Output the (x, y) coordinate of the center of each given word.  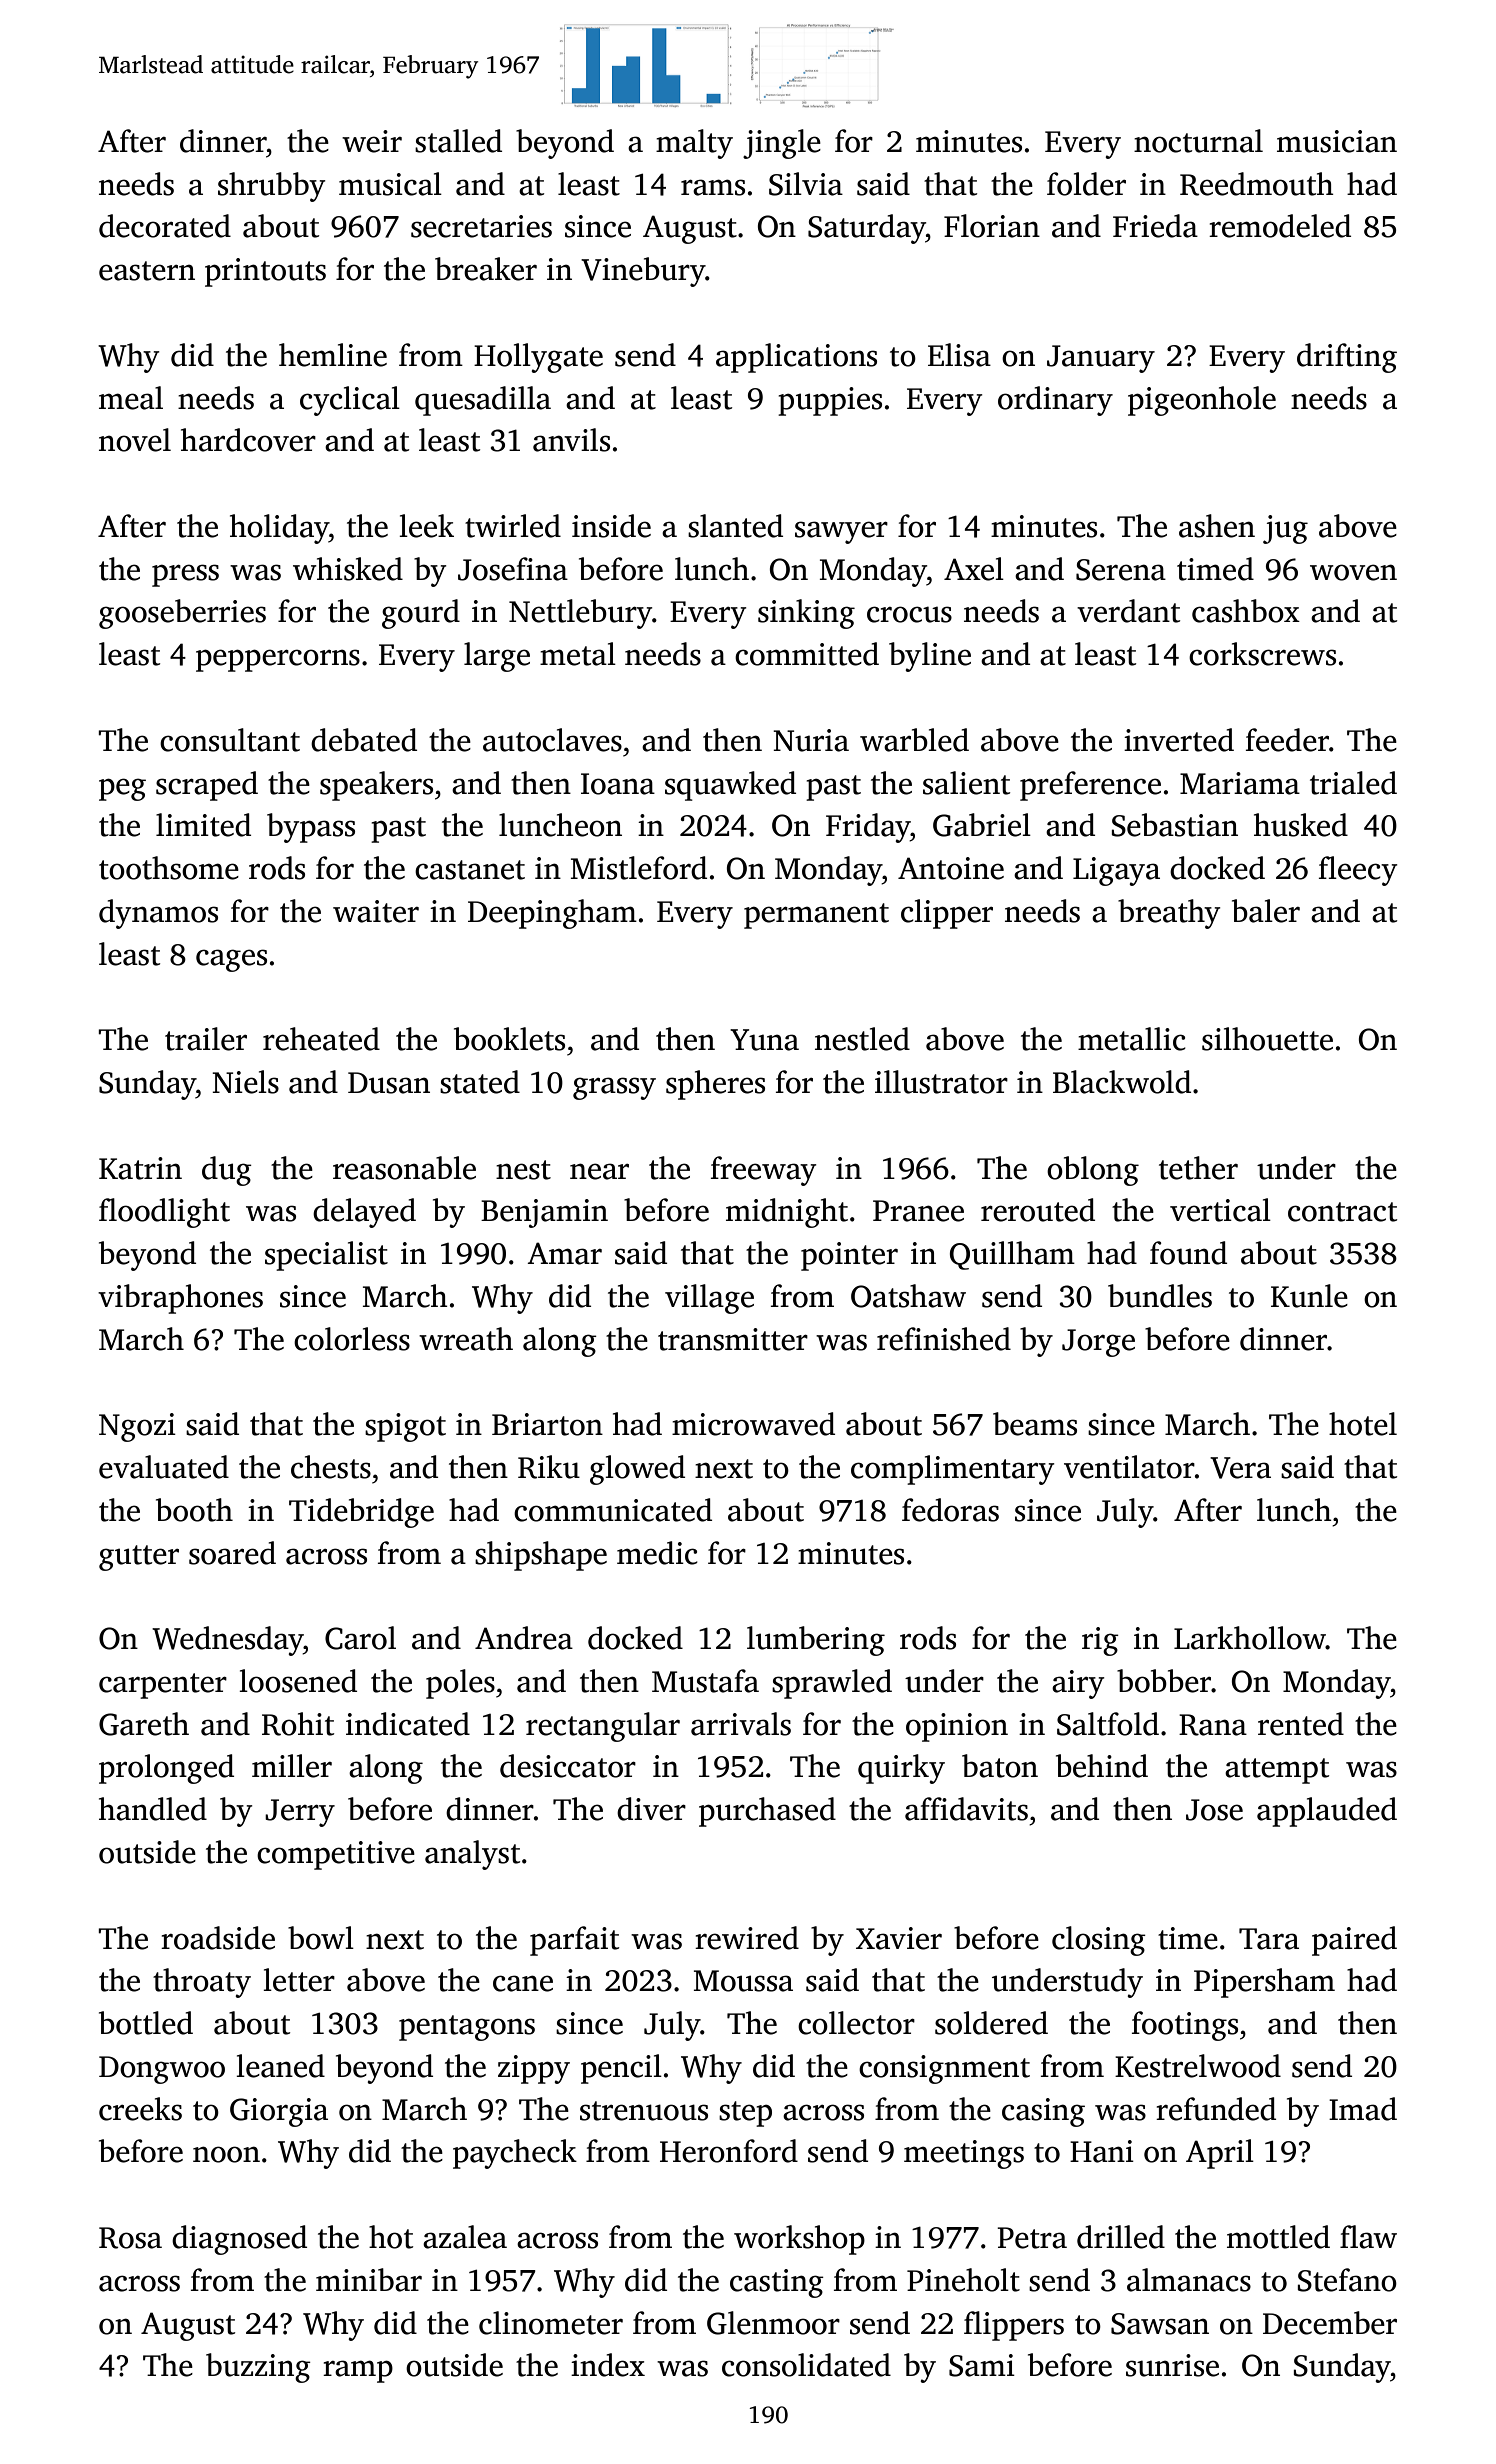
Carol (360, 1638)
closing (1099, 1941)
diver (651, 1809)
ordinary (1055, 401)
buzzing (258, 2368)
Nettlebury (580, 614)
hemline (333, 355)
